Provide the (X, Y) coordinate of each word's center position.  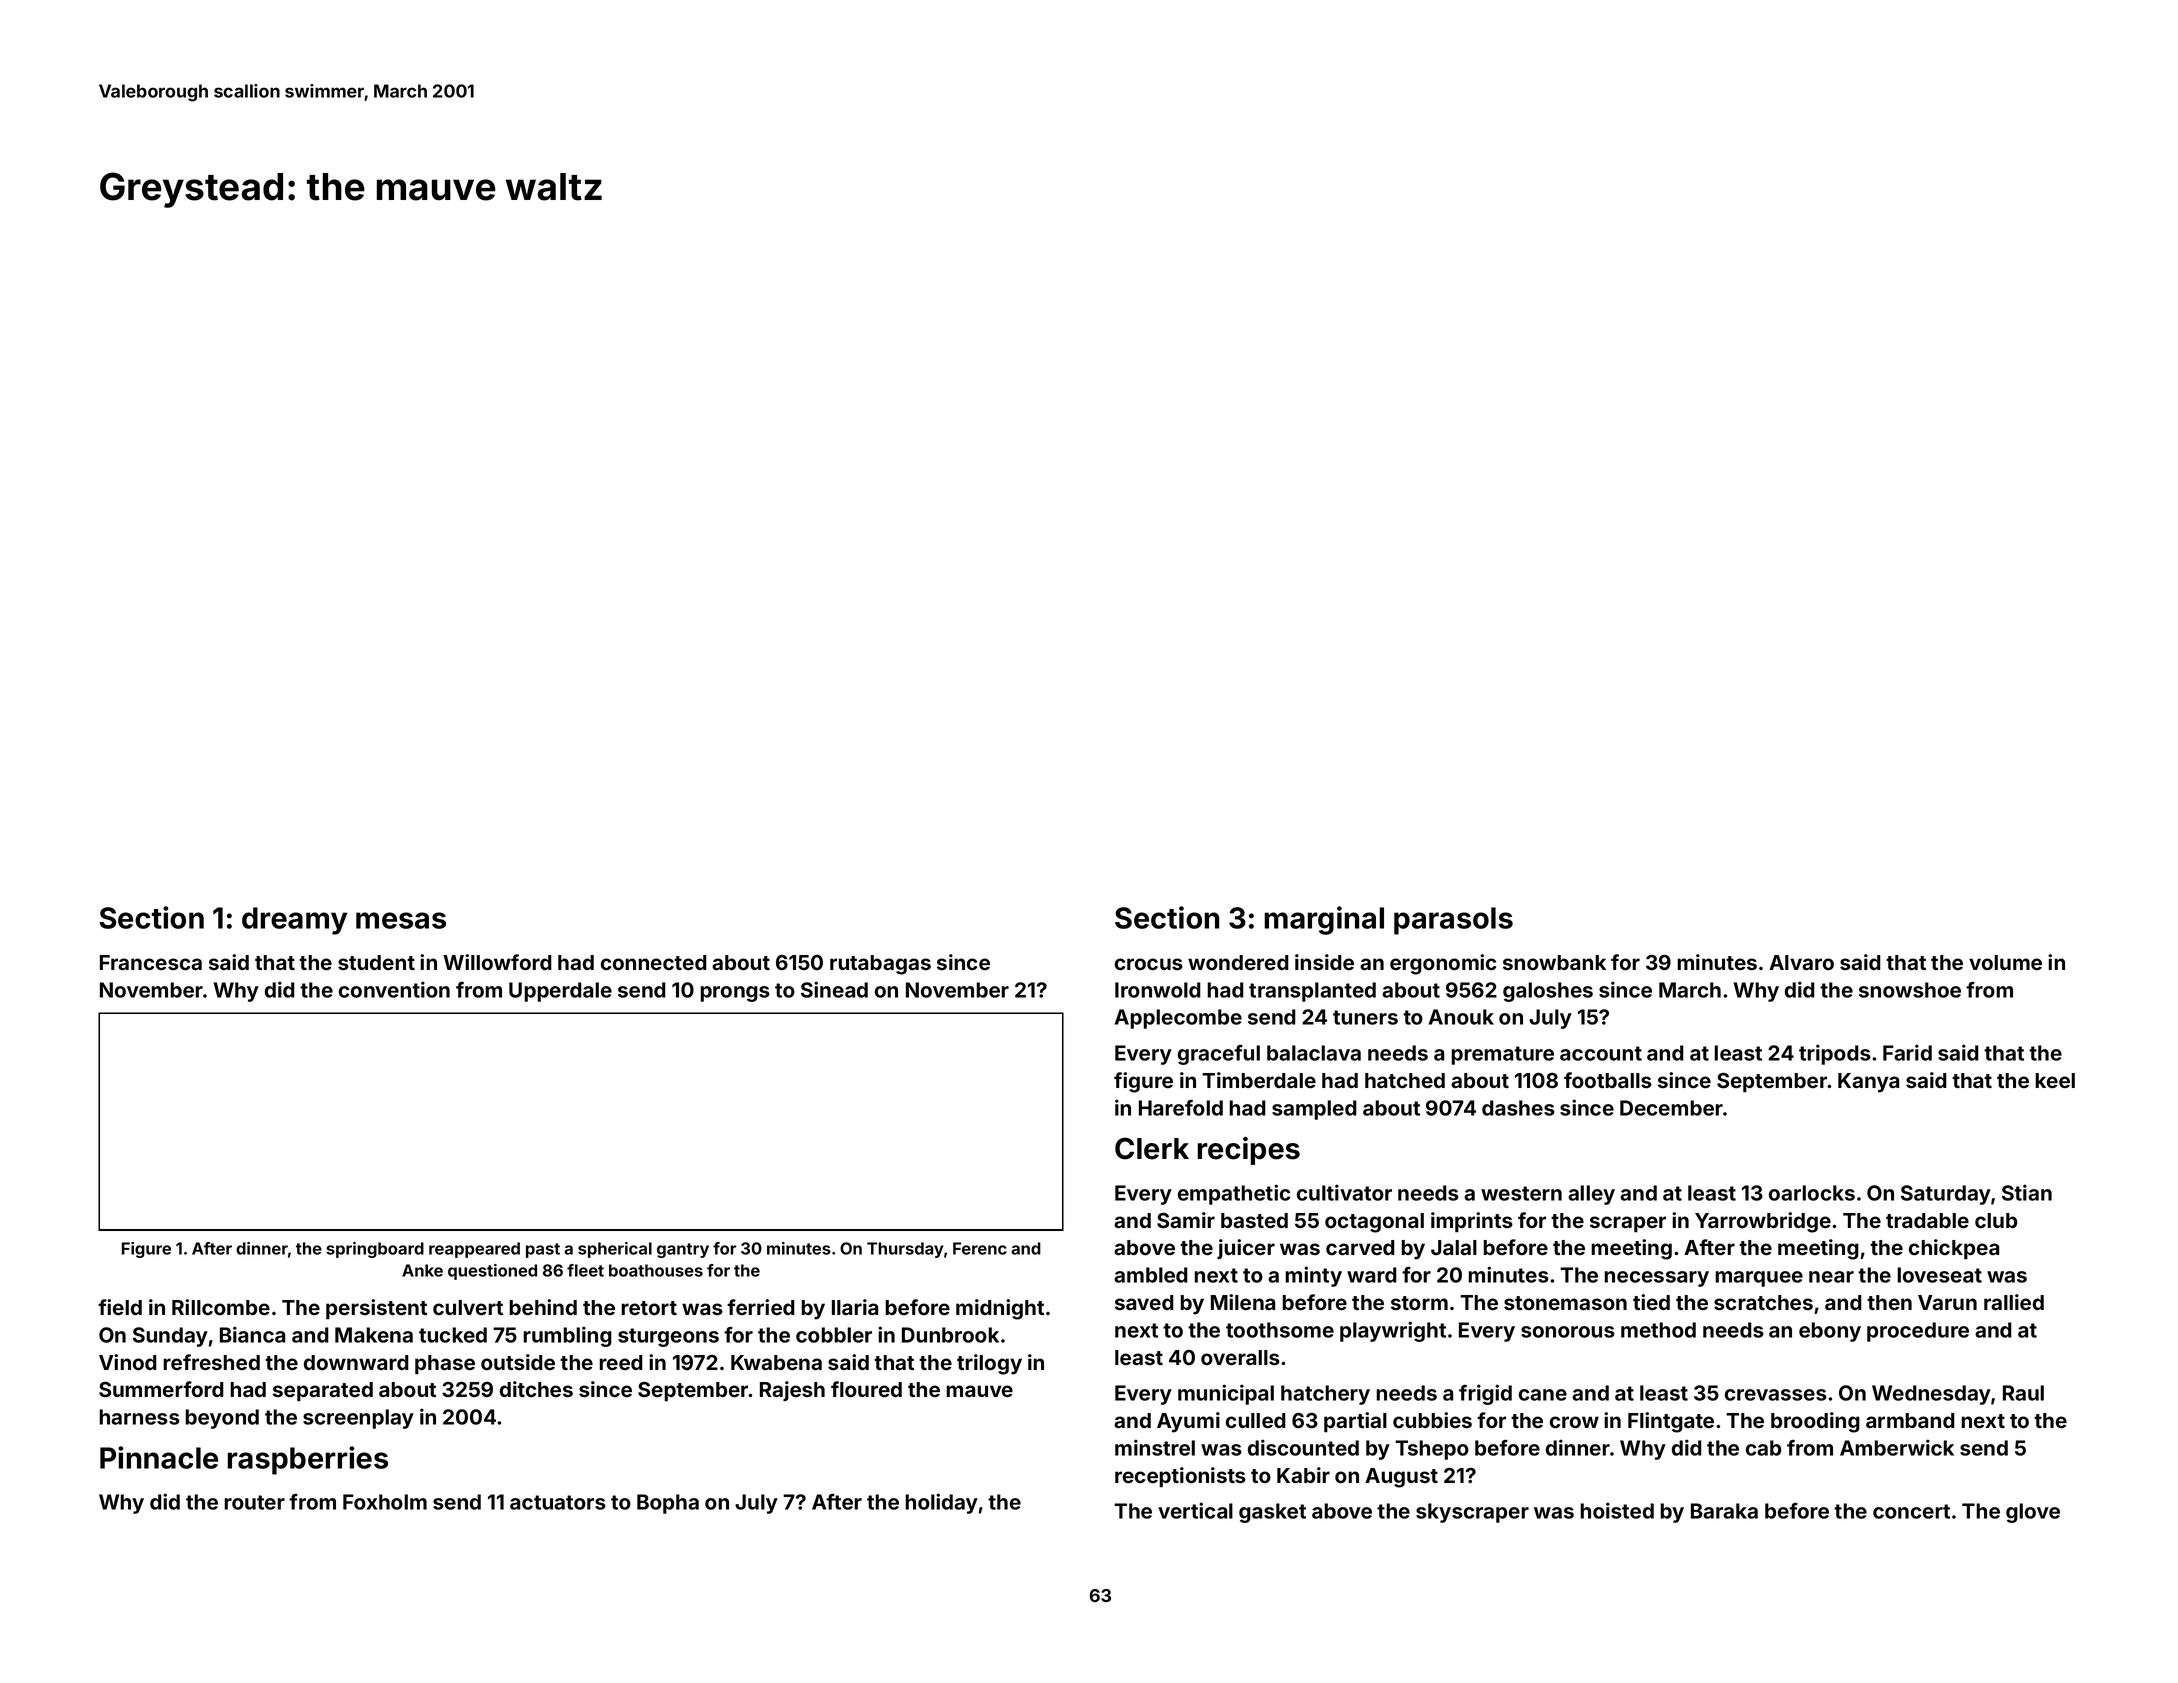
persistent (376, 1309)
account (1601, 1053)
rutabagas (880, 965)
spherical (615, 1250)
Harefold (1181, 1108)
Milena (1243, 1302)
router (254, 1502)
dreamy (294, 921)
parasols (1453, 921)
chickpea (1954, 1249)
